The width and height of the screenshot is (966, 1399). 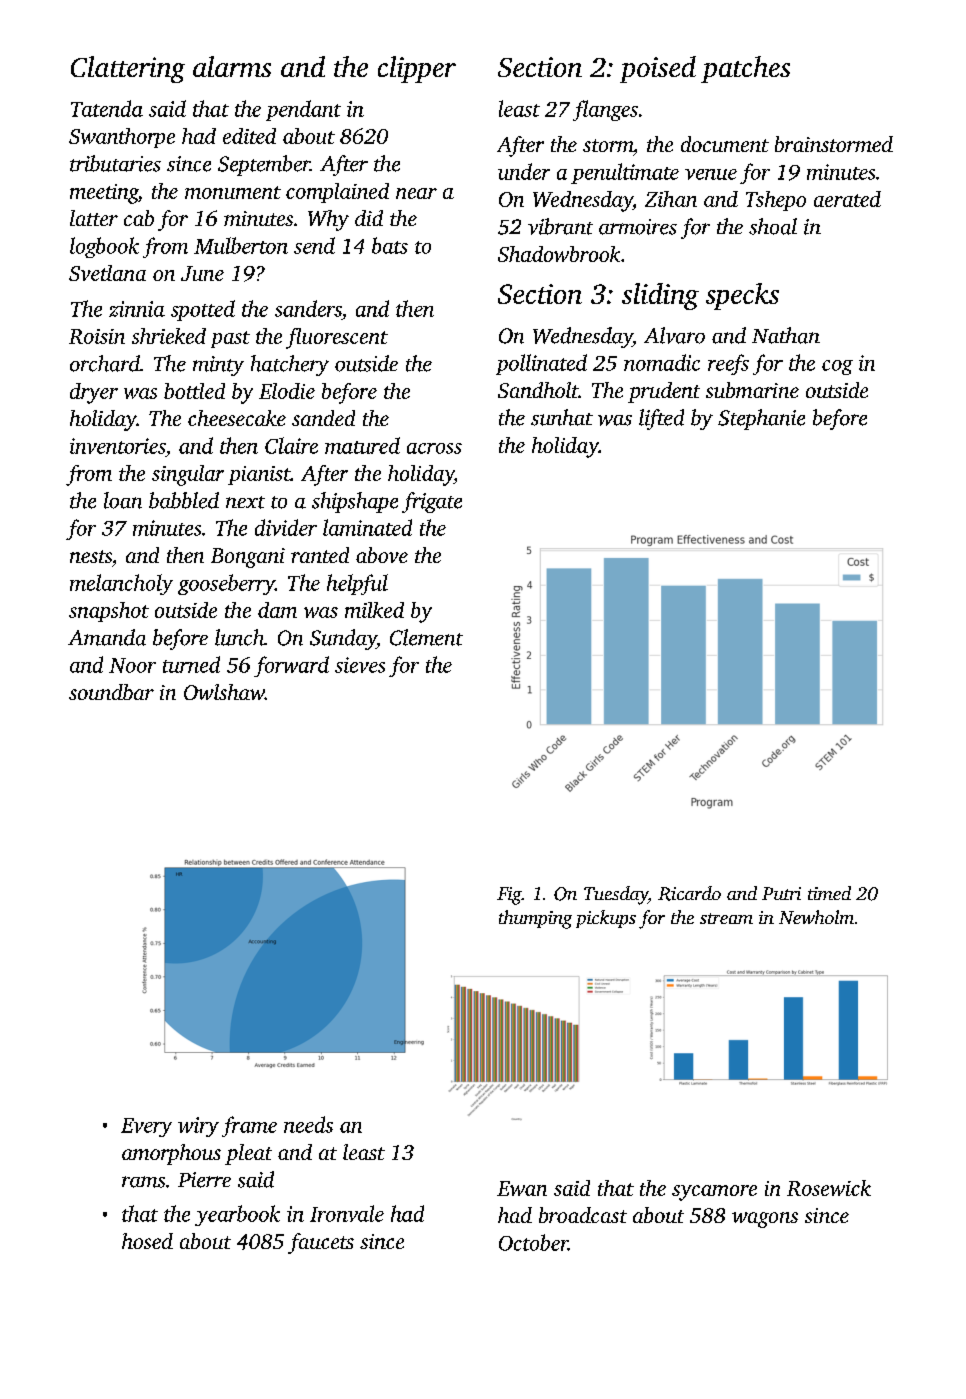 What do you see at coordinates (111, 692) in the screenshot?
I see `soundbar` at bounding box center [111, 692].
